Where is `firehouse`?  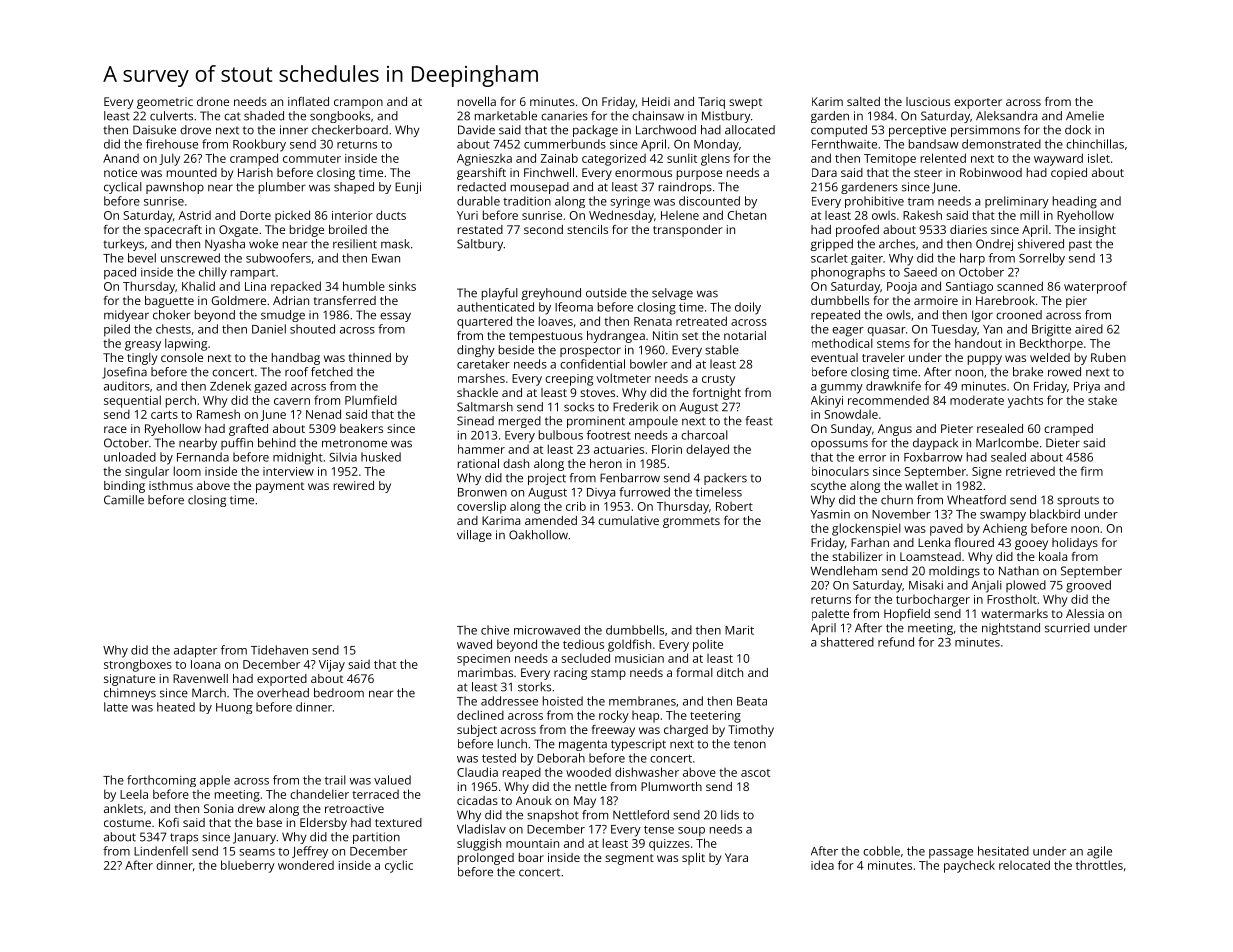 firehouse is located at coordinates (172, 144).
